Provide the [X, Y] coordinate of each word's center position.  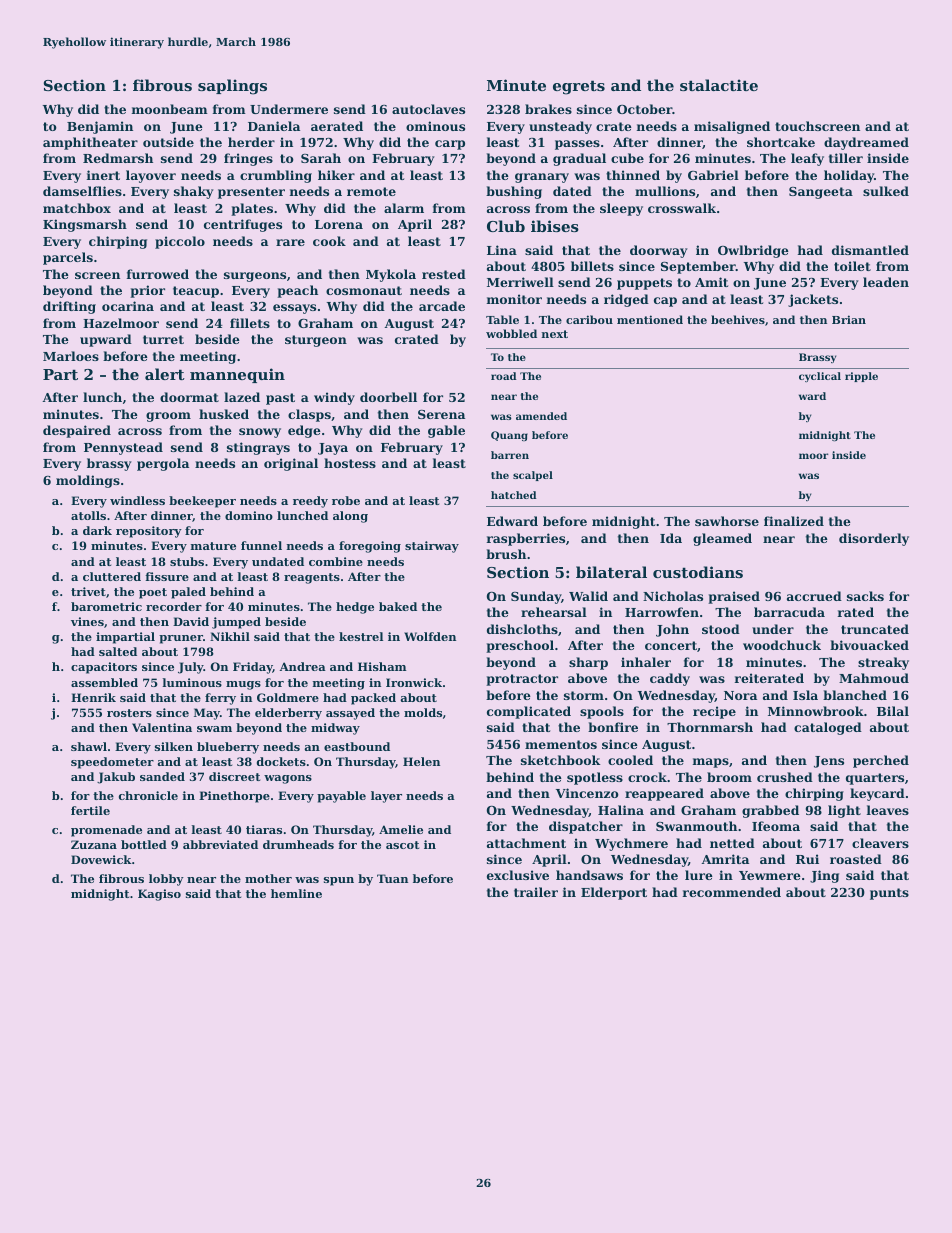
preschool [520, 646]
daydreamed [866, 143]
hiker [336, 175]
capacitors [104, 668]
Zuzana [94, 844]
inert [103, 175]
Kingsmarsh [85, 225]
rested [444, 274]
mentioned [650, 319]
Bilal [893, 711]
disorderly [874, 539]
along [350, 517]
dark [97, 530]
